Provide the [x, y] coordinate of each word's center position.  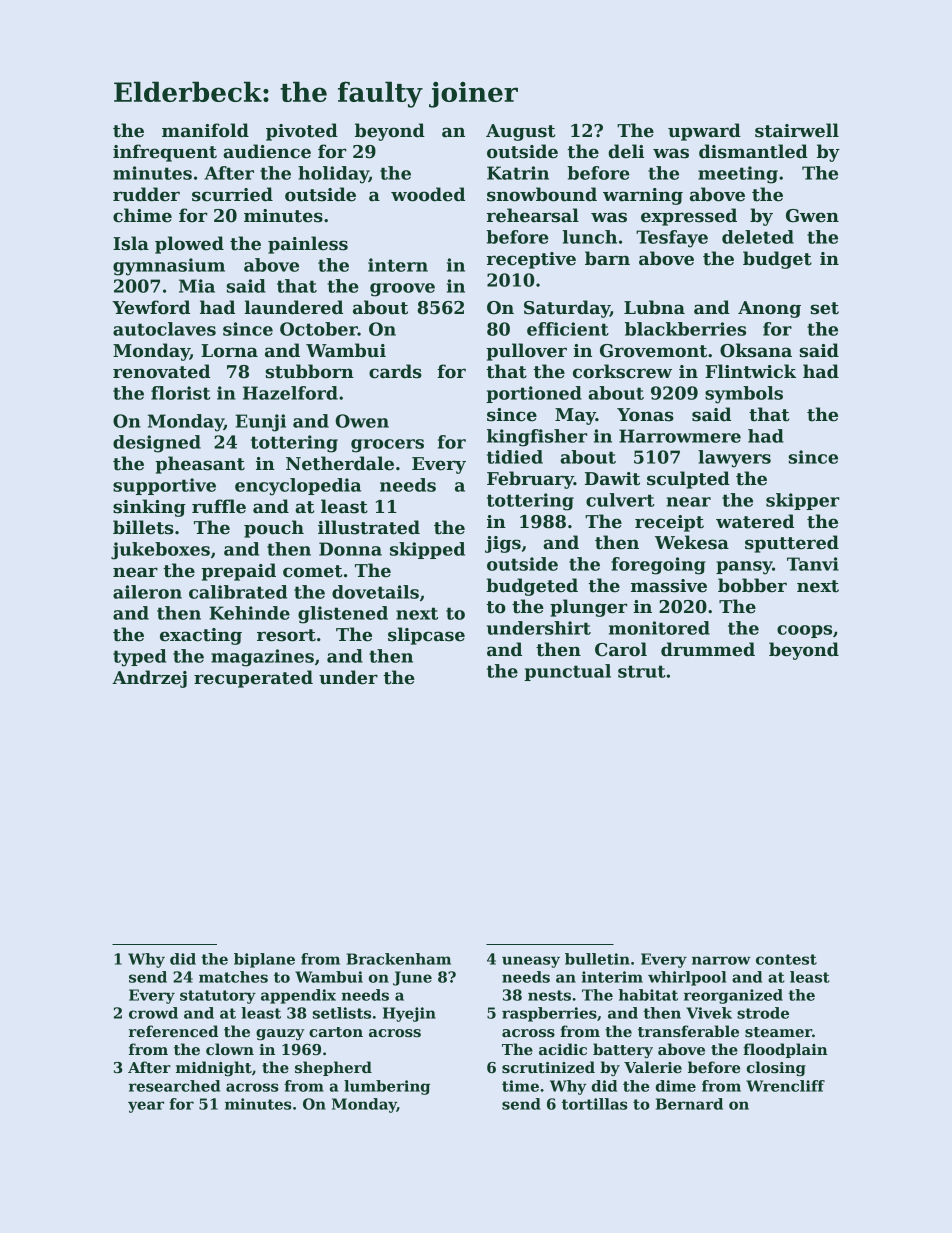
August [520, 132]
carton [336, 1032]
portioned [534, 394]
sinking [149, 508]
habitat [648, 995]
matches [233, 977]
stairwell [797, 130]
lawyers [734, 459]
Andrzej [149, 679]
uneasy [531, 962]
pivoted [302, 132]
